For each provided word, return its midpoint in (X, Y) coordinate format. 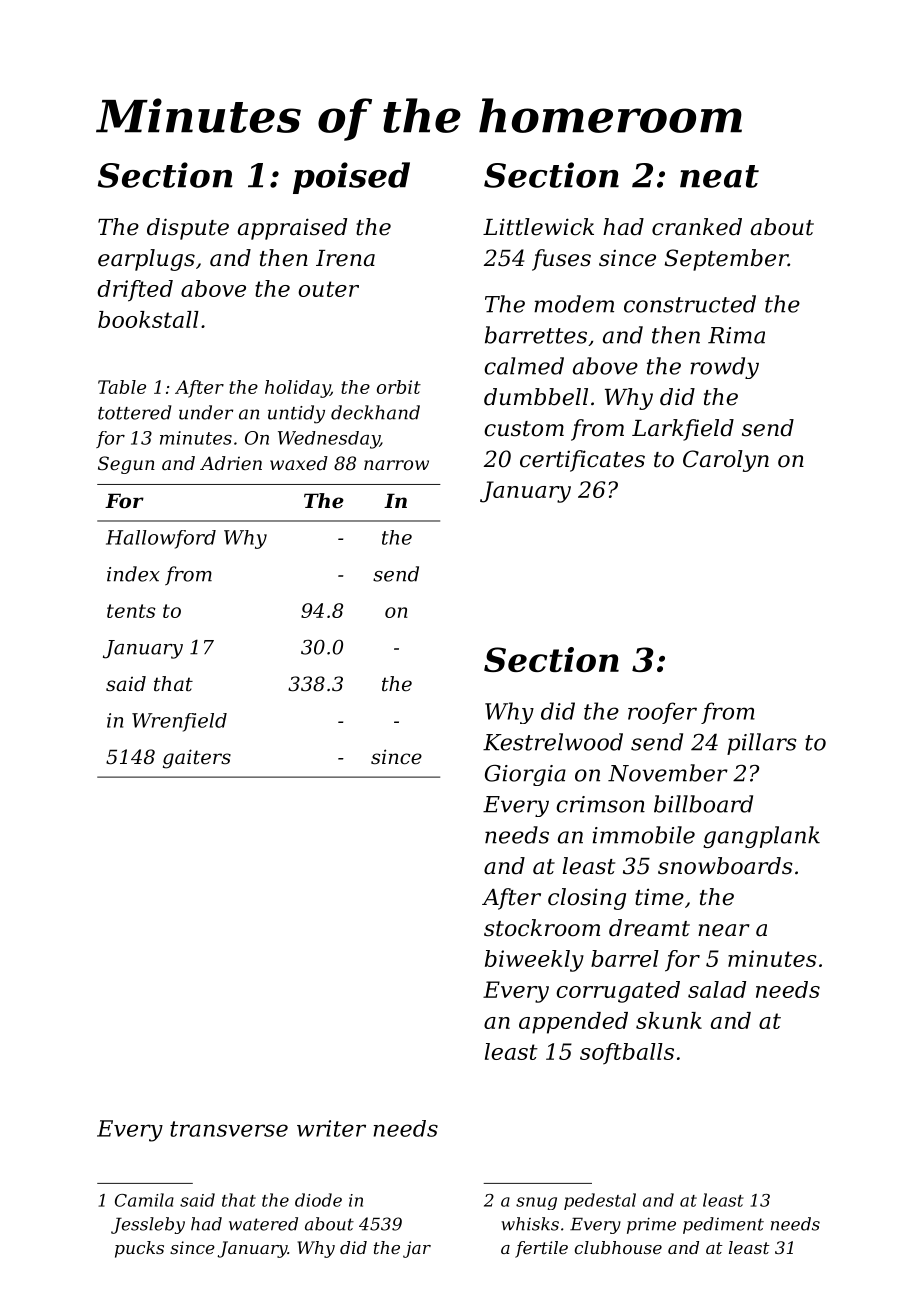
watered (263, 1224)
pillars (761, 744)
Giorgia (525, 775)
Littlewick (538, 227)
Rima (736, 335)
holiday (297, 389)
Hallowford (161, 539)
